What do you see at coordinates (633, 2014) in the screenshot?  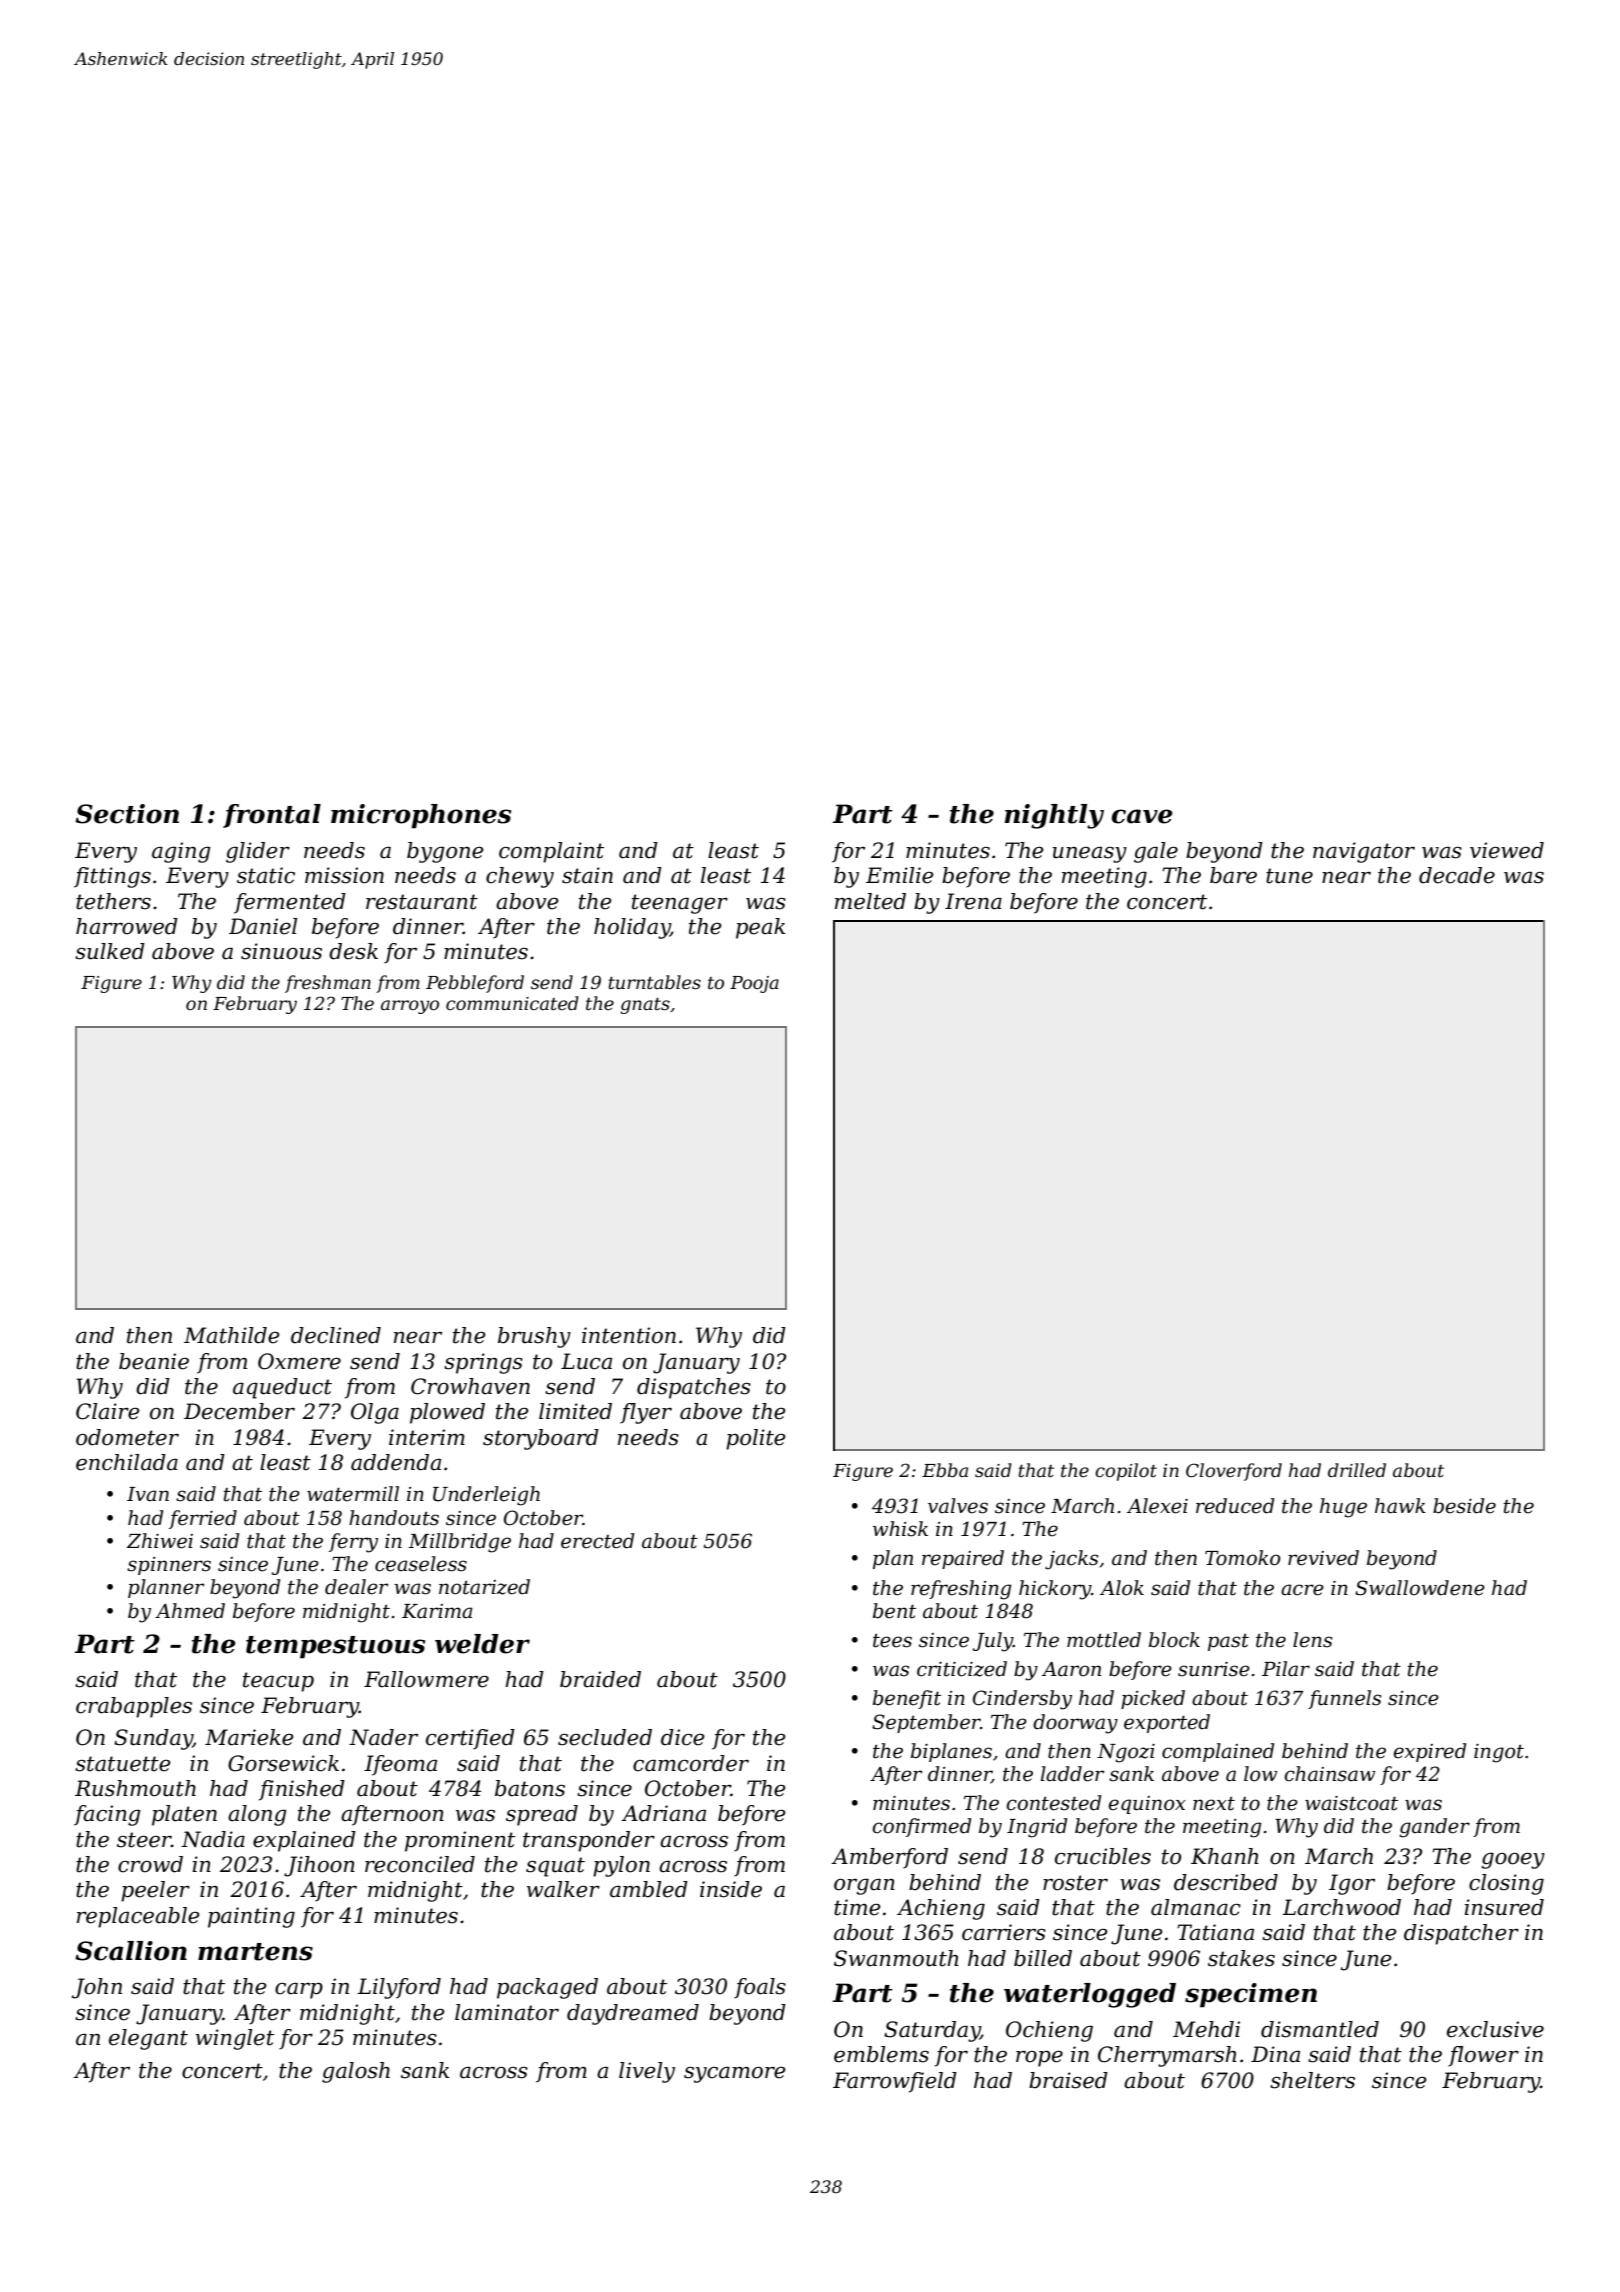 I see `daydreamed` at bounding box center [633, 2014].
